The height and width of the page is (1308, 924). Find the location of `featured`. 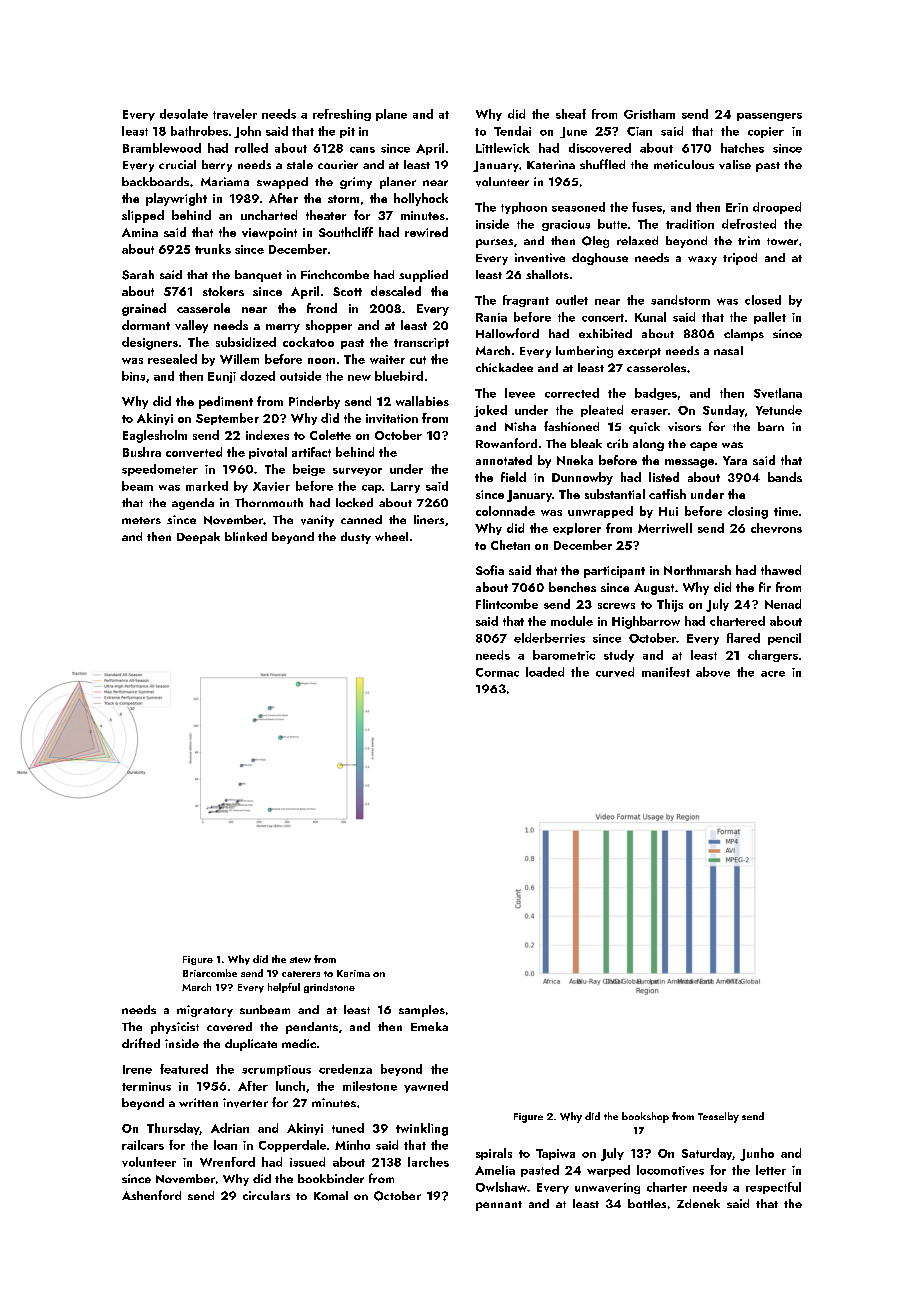

featured is located at coordinates (184, 1069).
